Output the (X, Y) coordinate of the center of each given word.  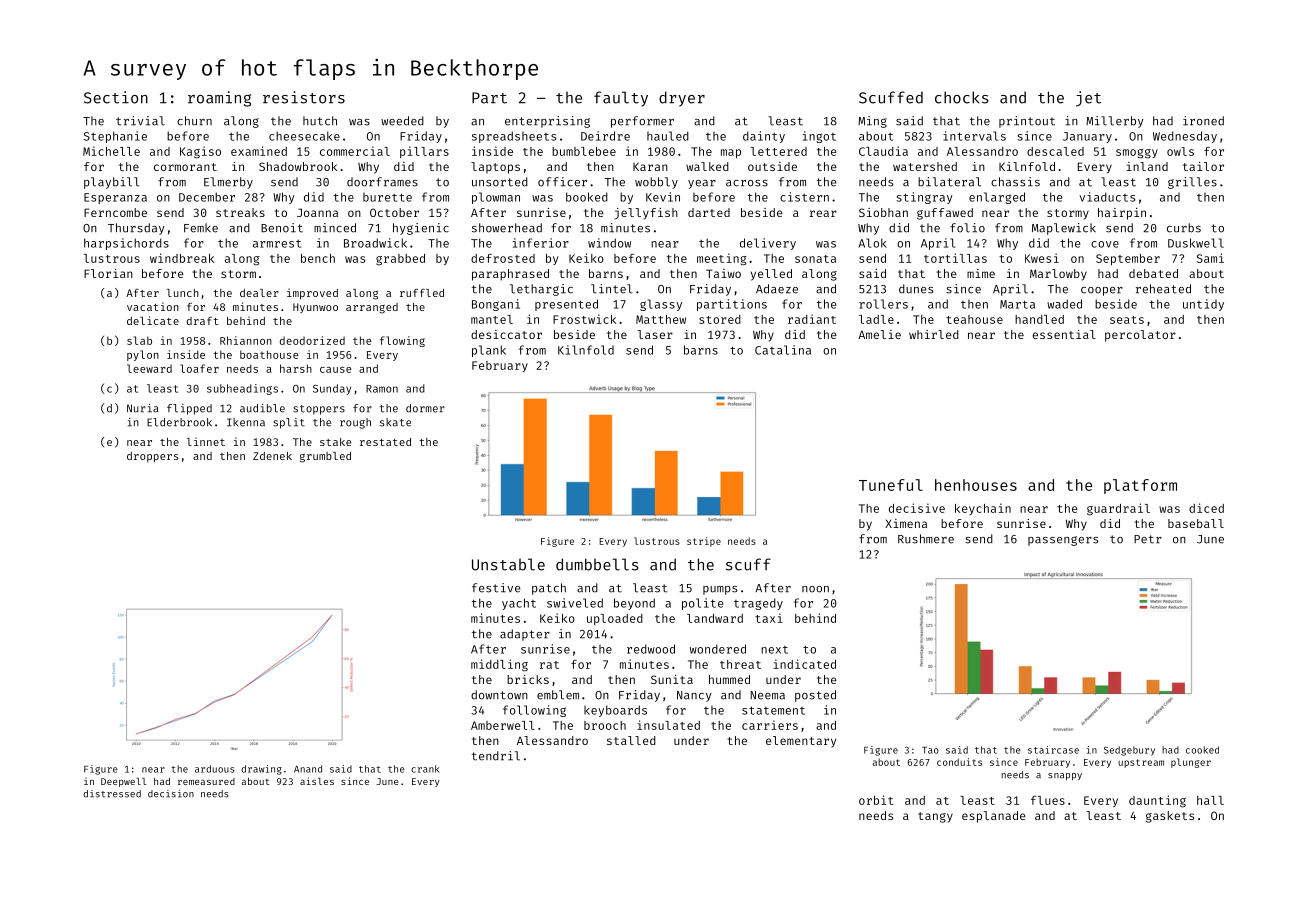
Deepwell (123, 782)
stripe (704, 542)
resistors (304, 97)
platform (1140, 486)
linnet (206, 441)
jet (1088, 99)
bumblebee (584, 151)
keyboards (615, 711)
